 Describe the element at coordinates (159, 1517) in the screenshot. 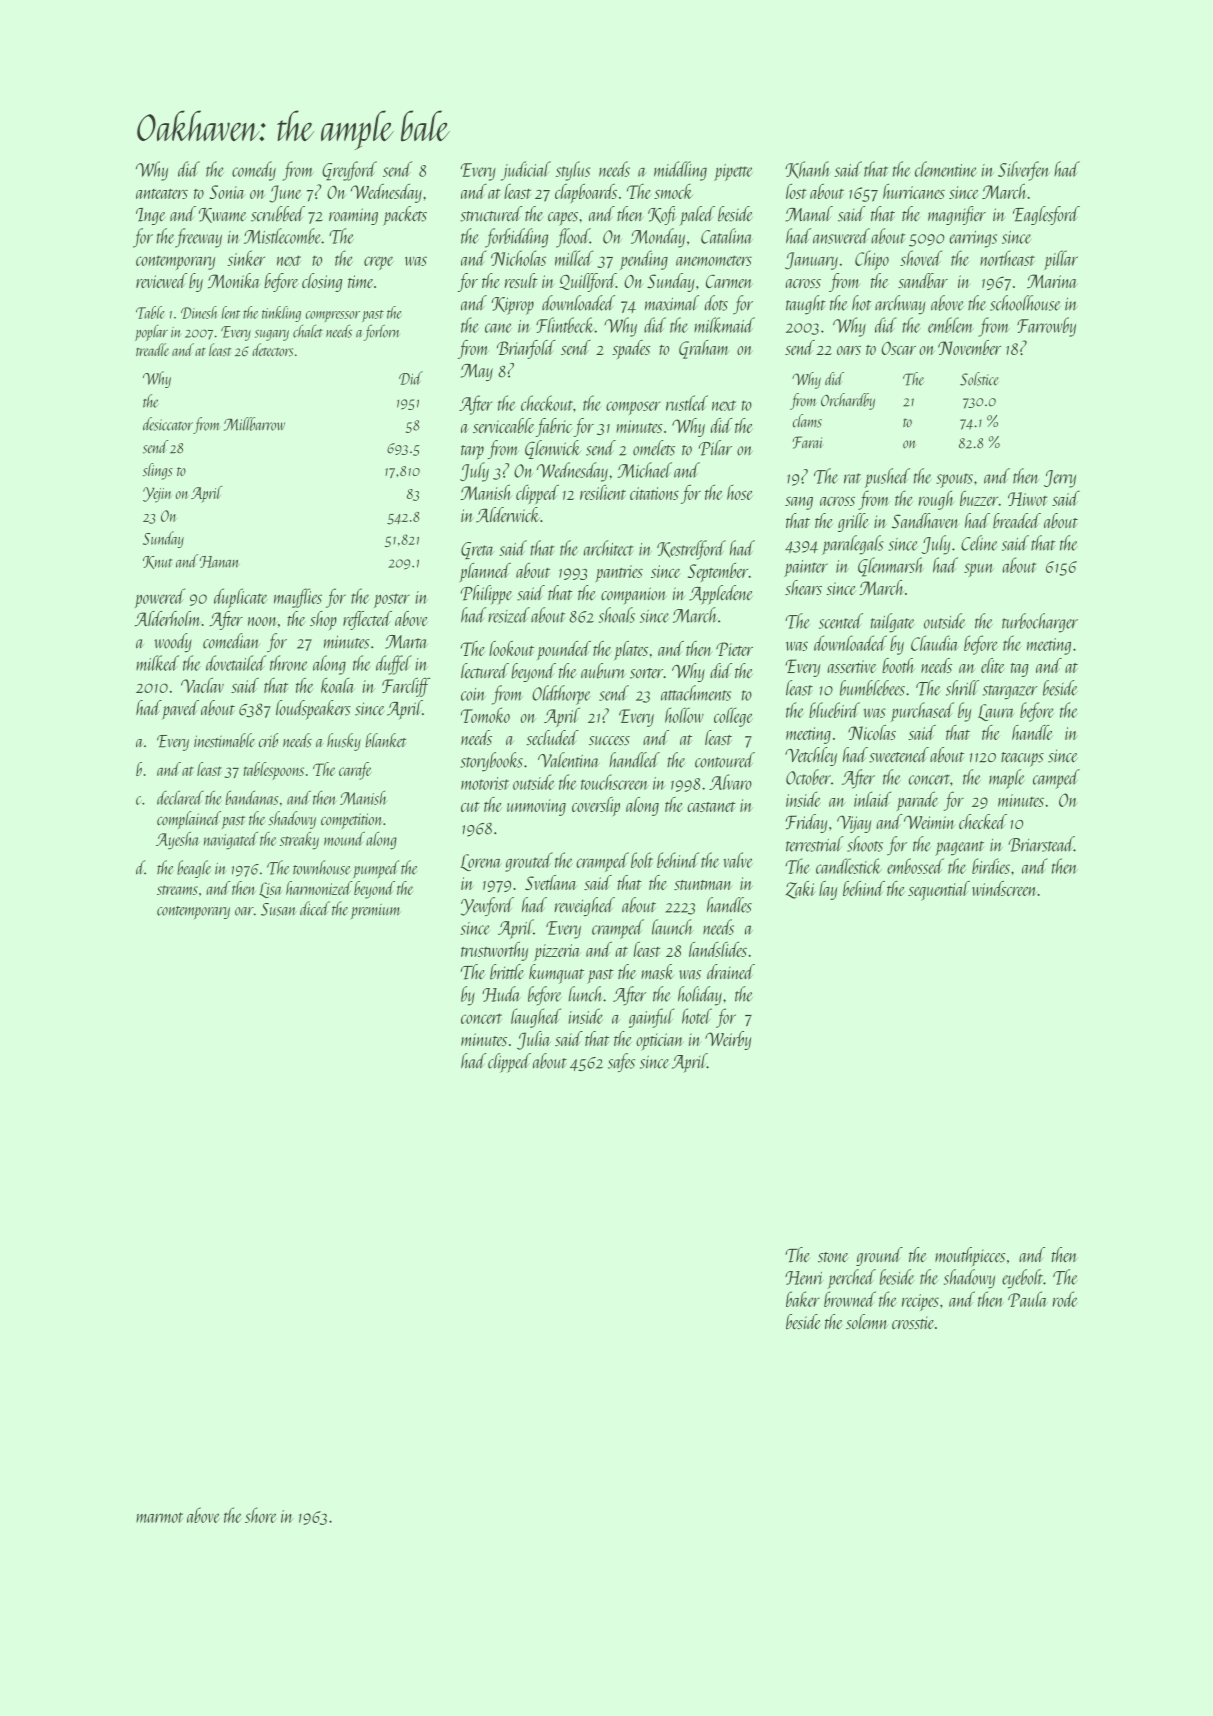

I see `marmot` at that location.
